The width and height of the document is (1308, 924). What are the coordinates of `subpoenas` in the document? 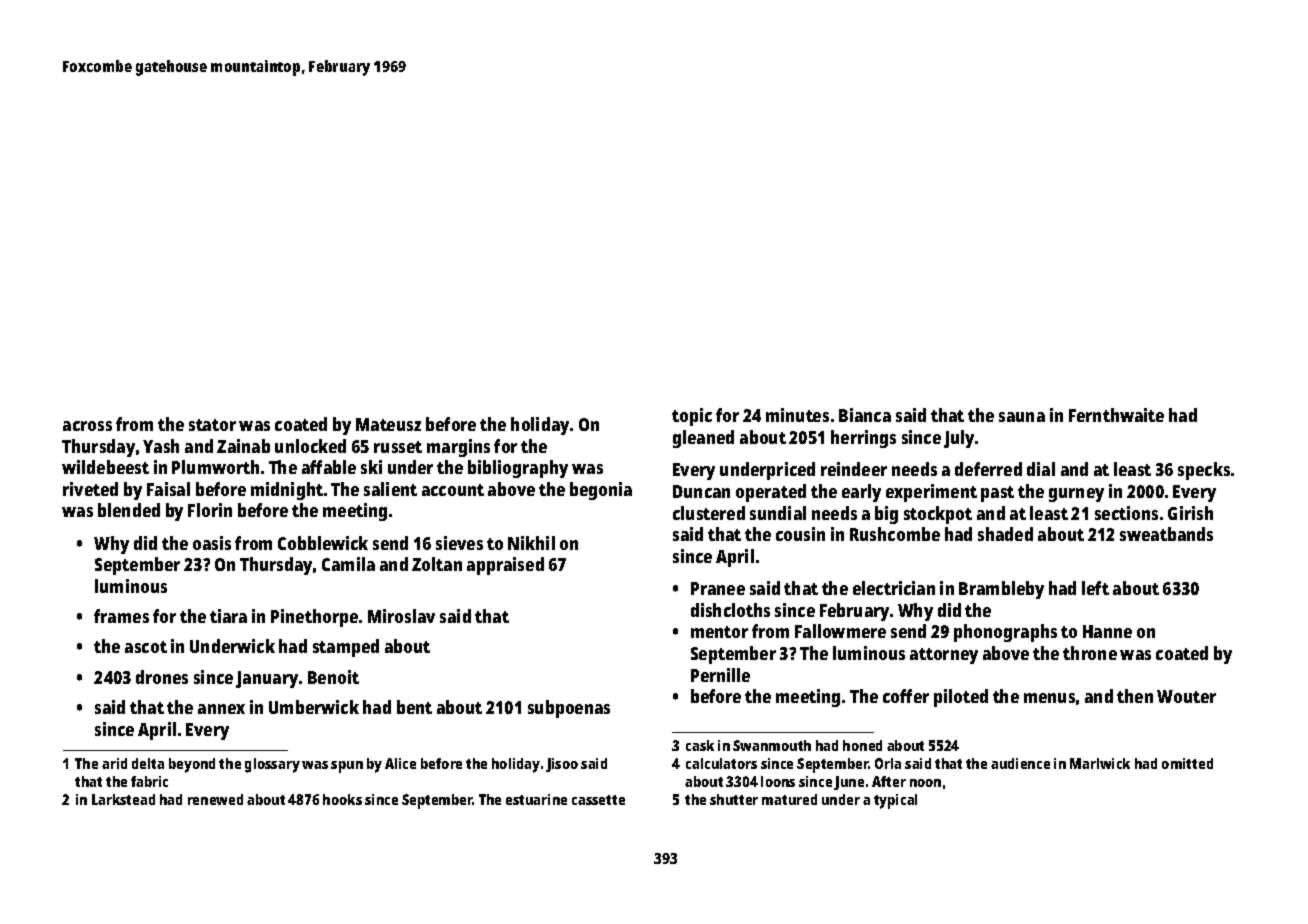 It's located at (569, 709).
